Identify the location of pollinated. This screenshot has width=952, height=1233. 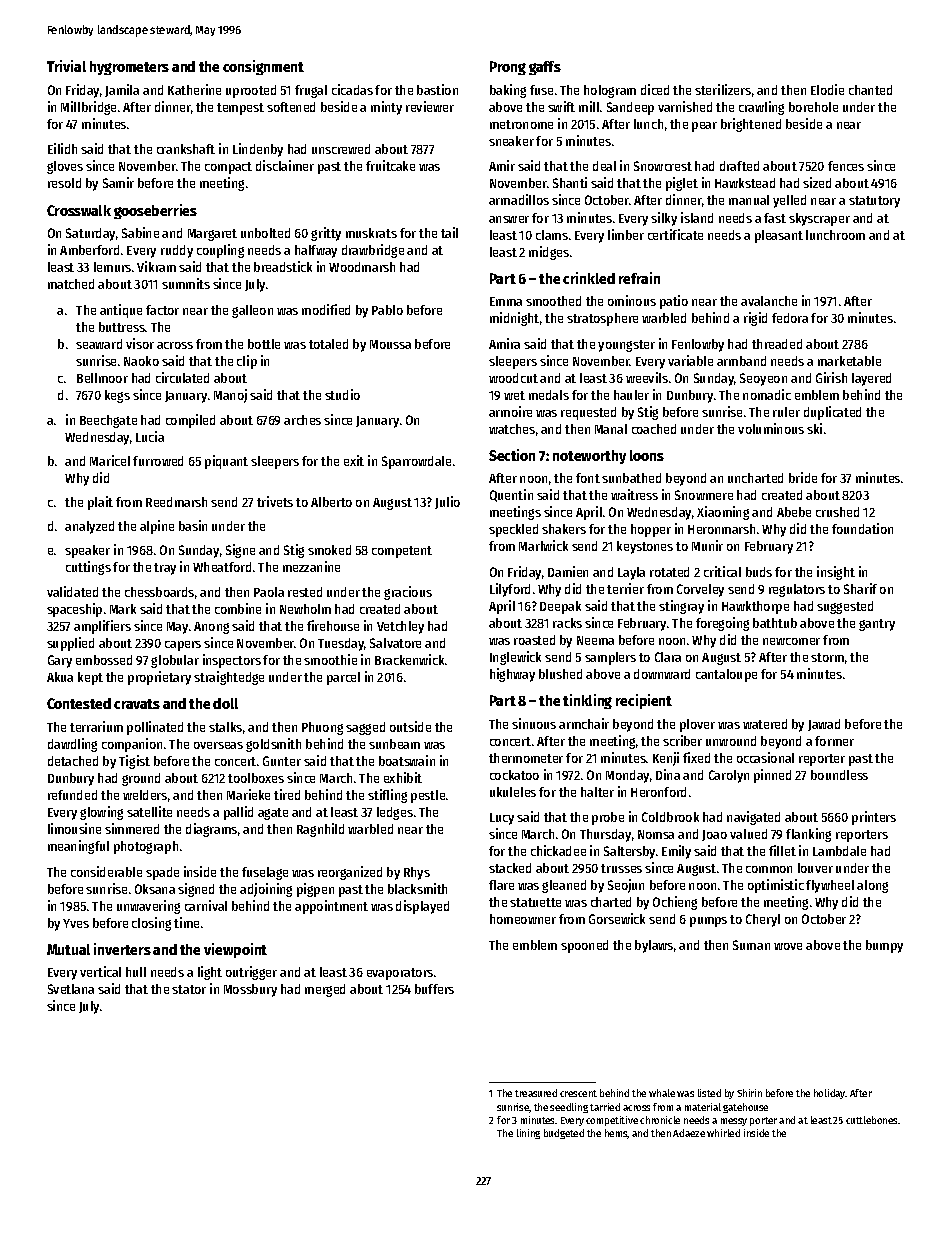
(155, 728).
